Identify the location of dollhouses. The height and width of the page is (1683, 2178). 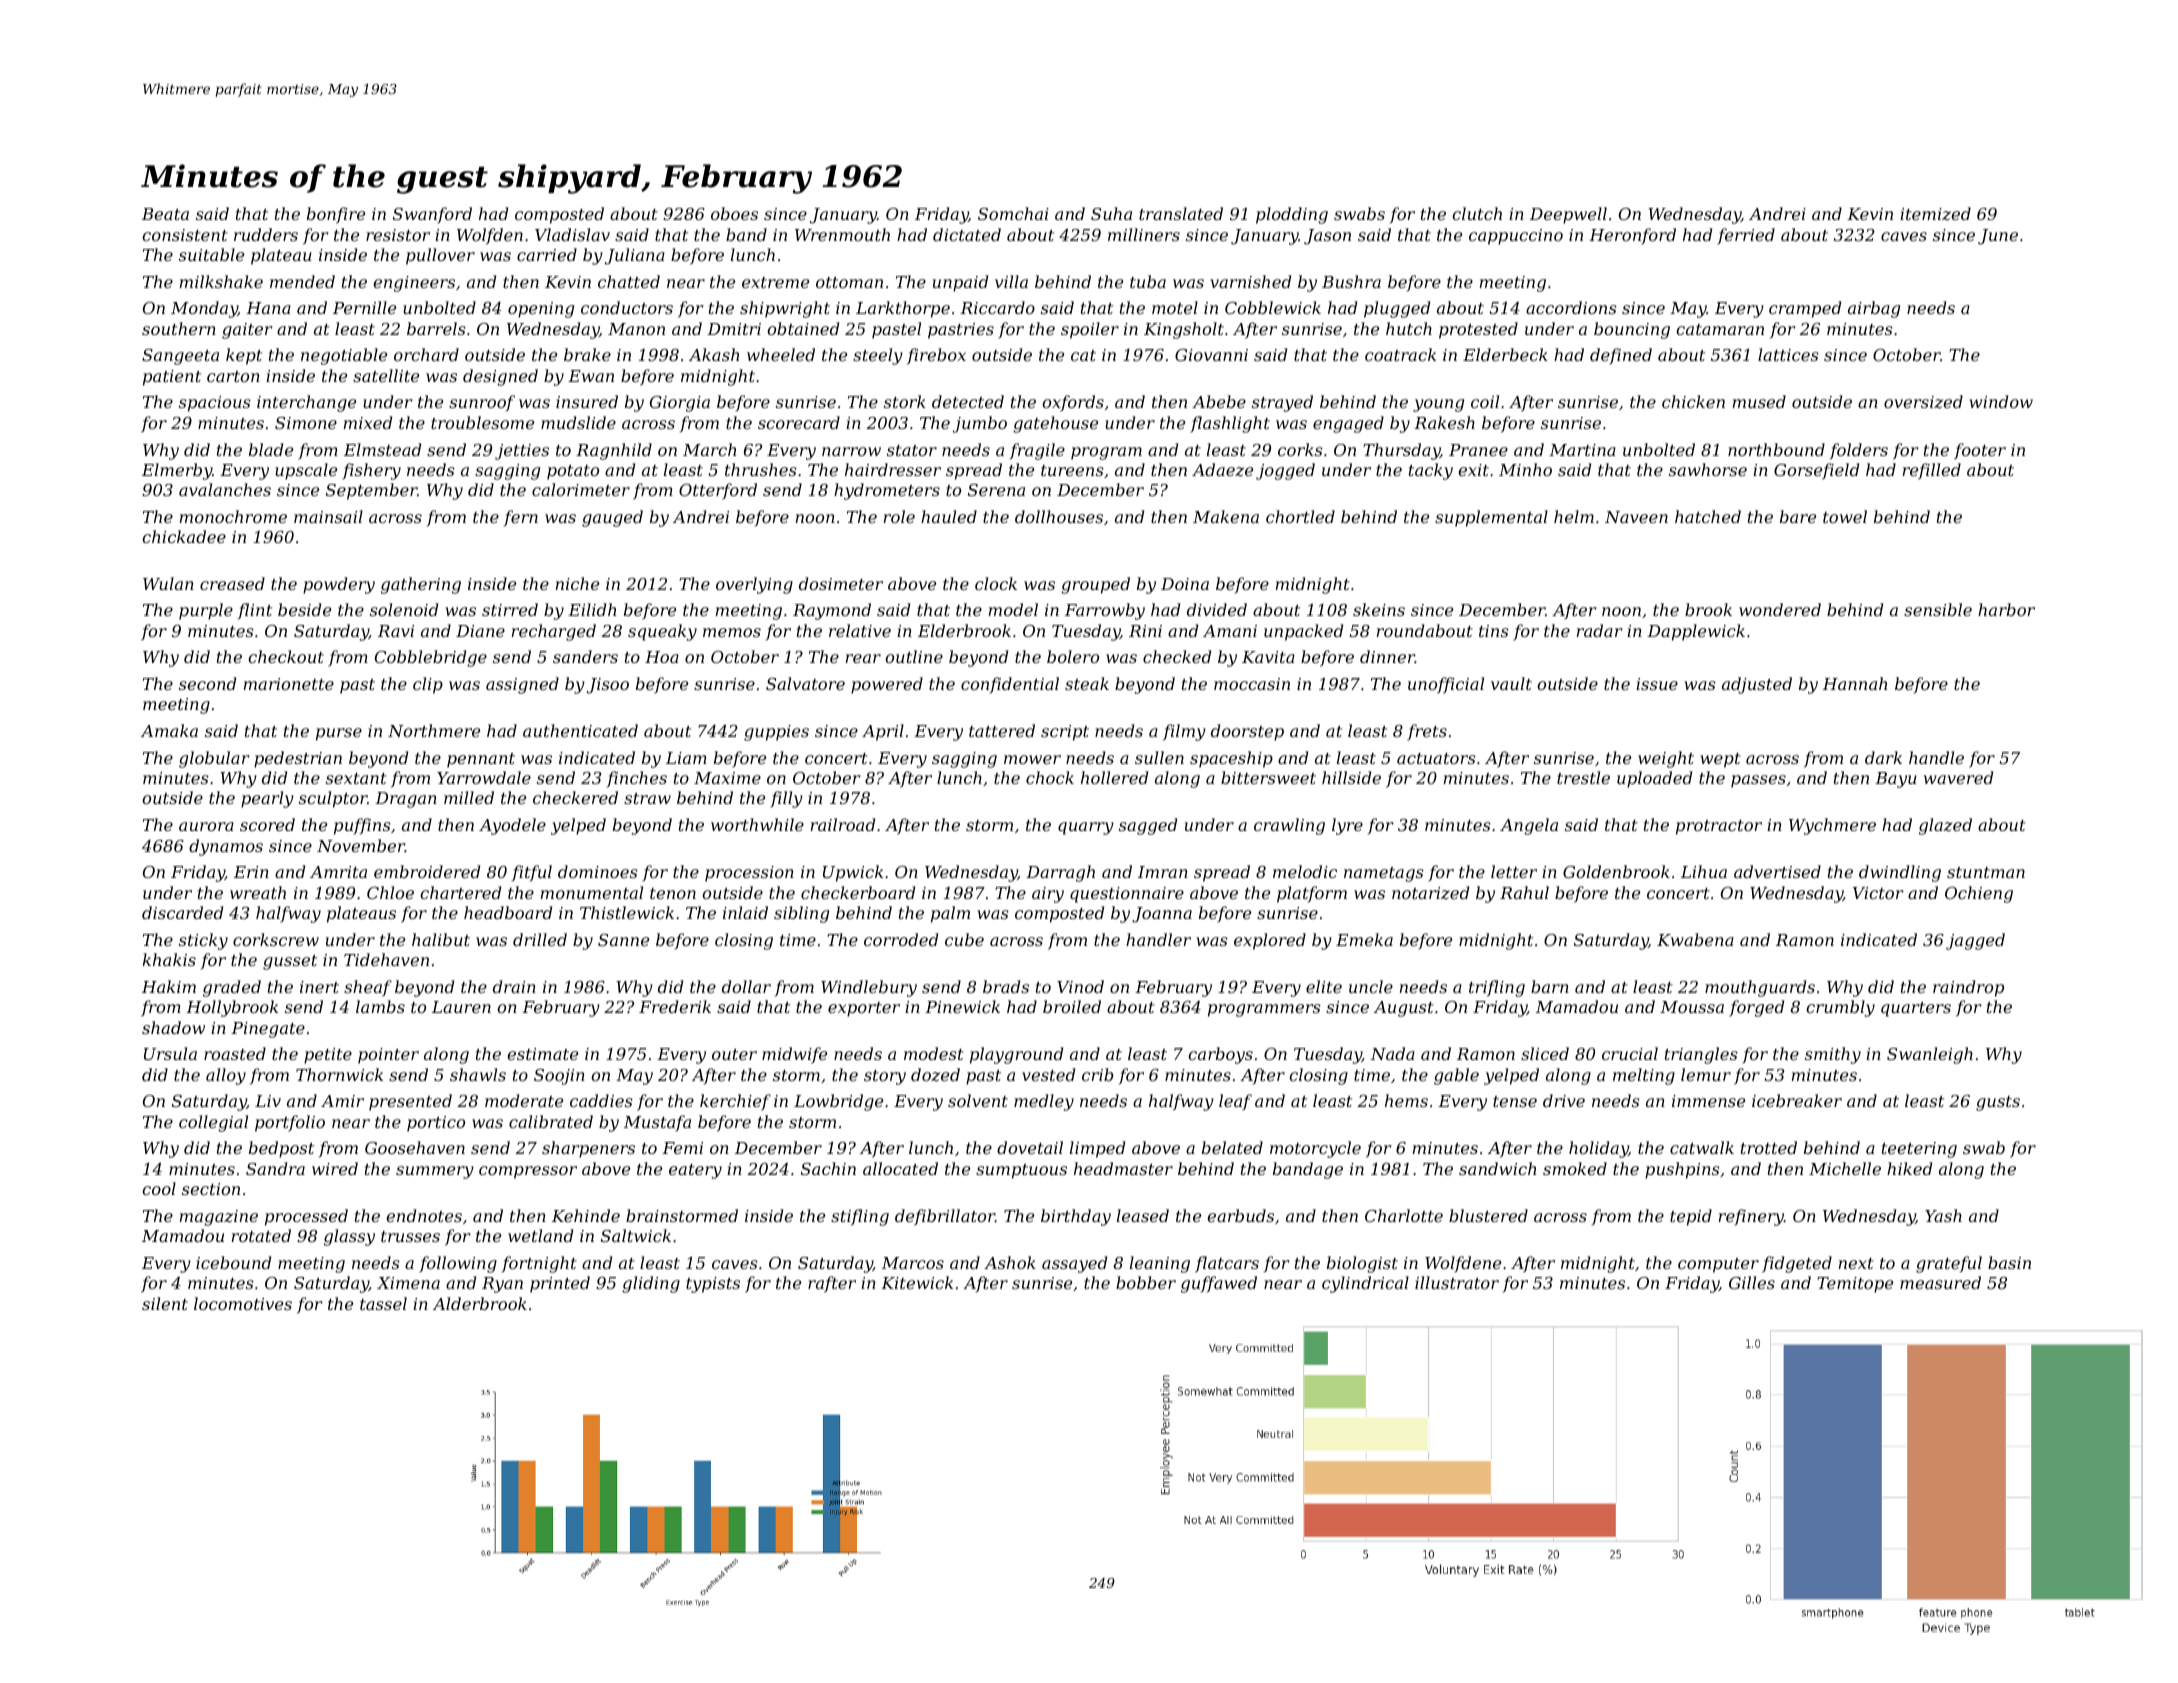
(1059, 516).
